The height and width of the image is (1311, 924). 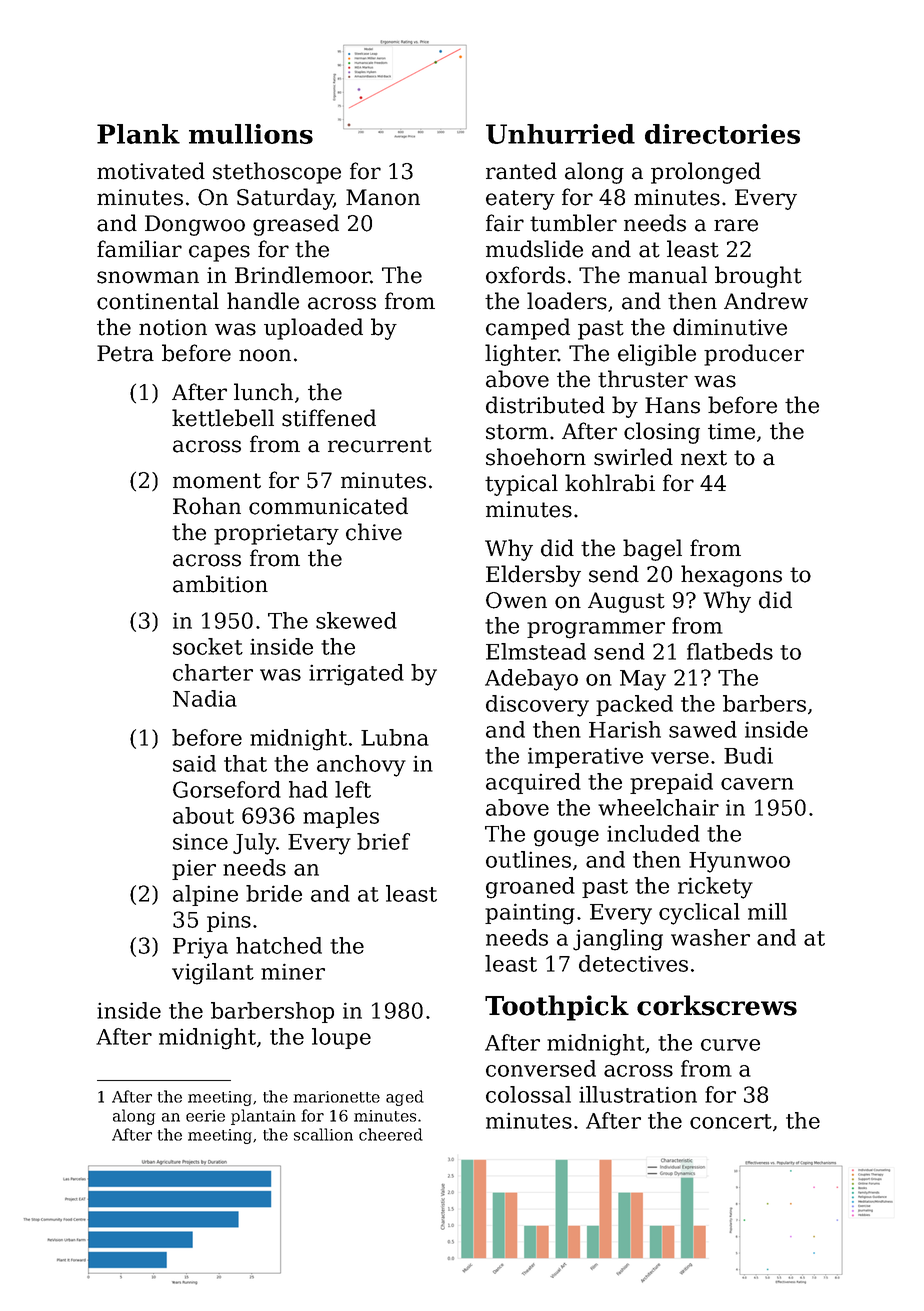 I want to click on rare, so click(x=736, y=225).
